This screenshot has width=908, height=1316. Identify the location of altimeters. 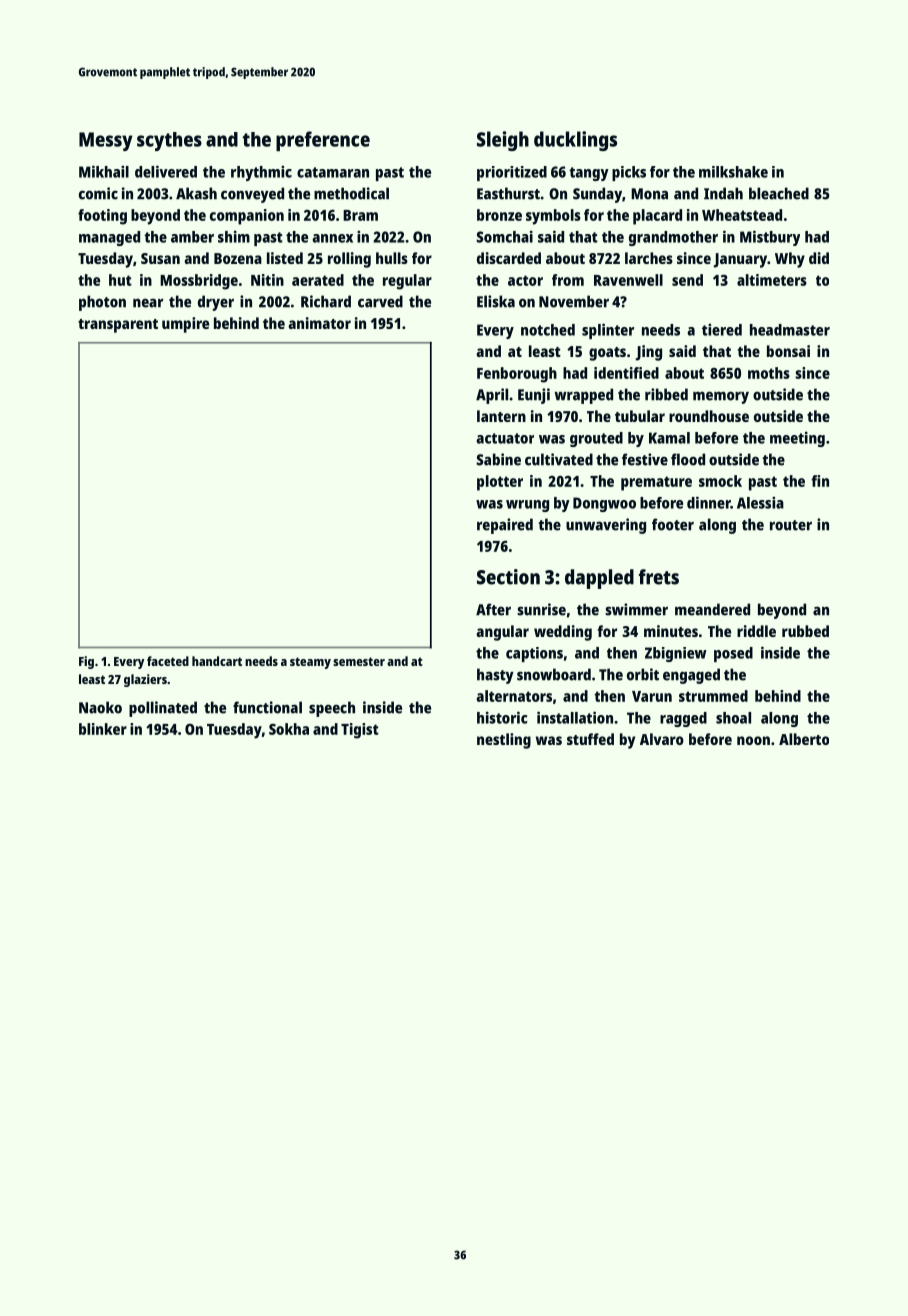
(772, 280).
